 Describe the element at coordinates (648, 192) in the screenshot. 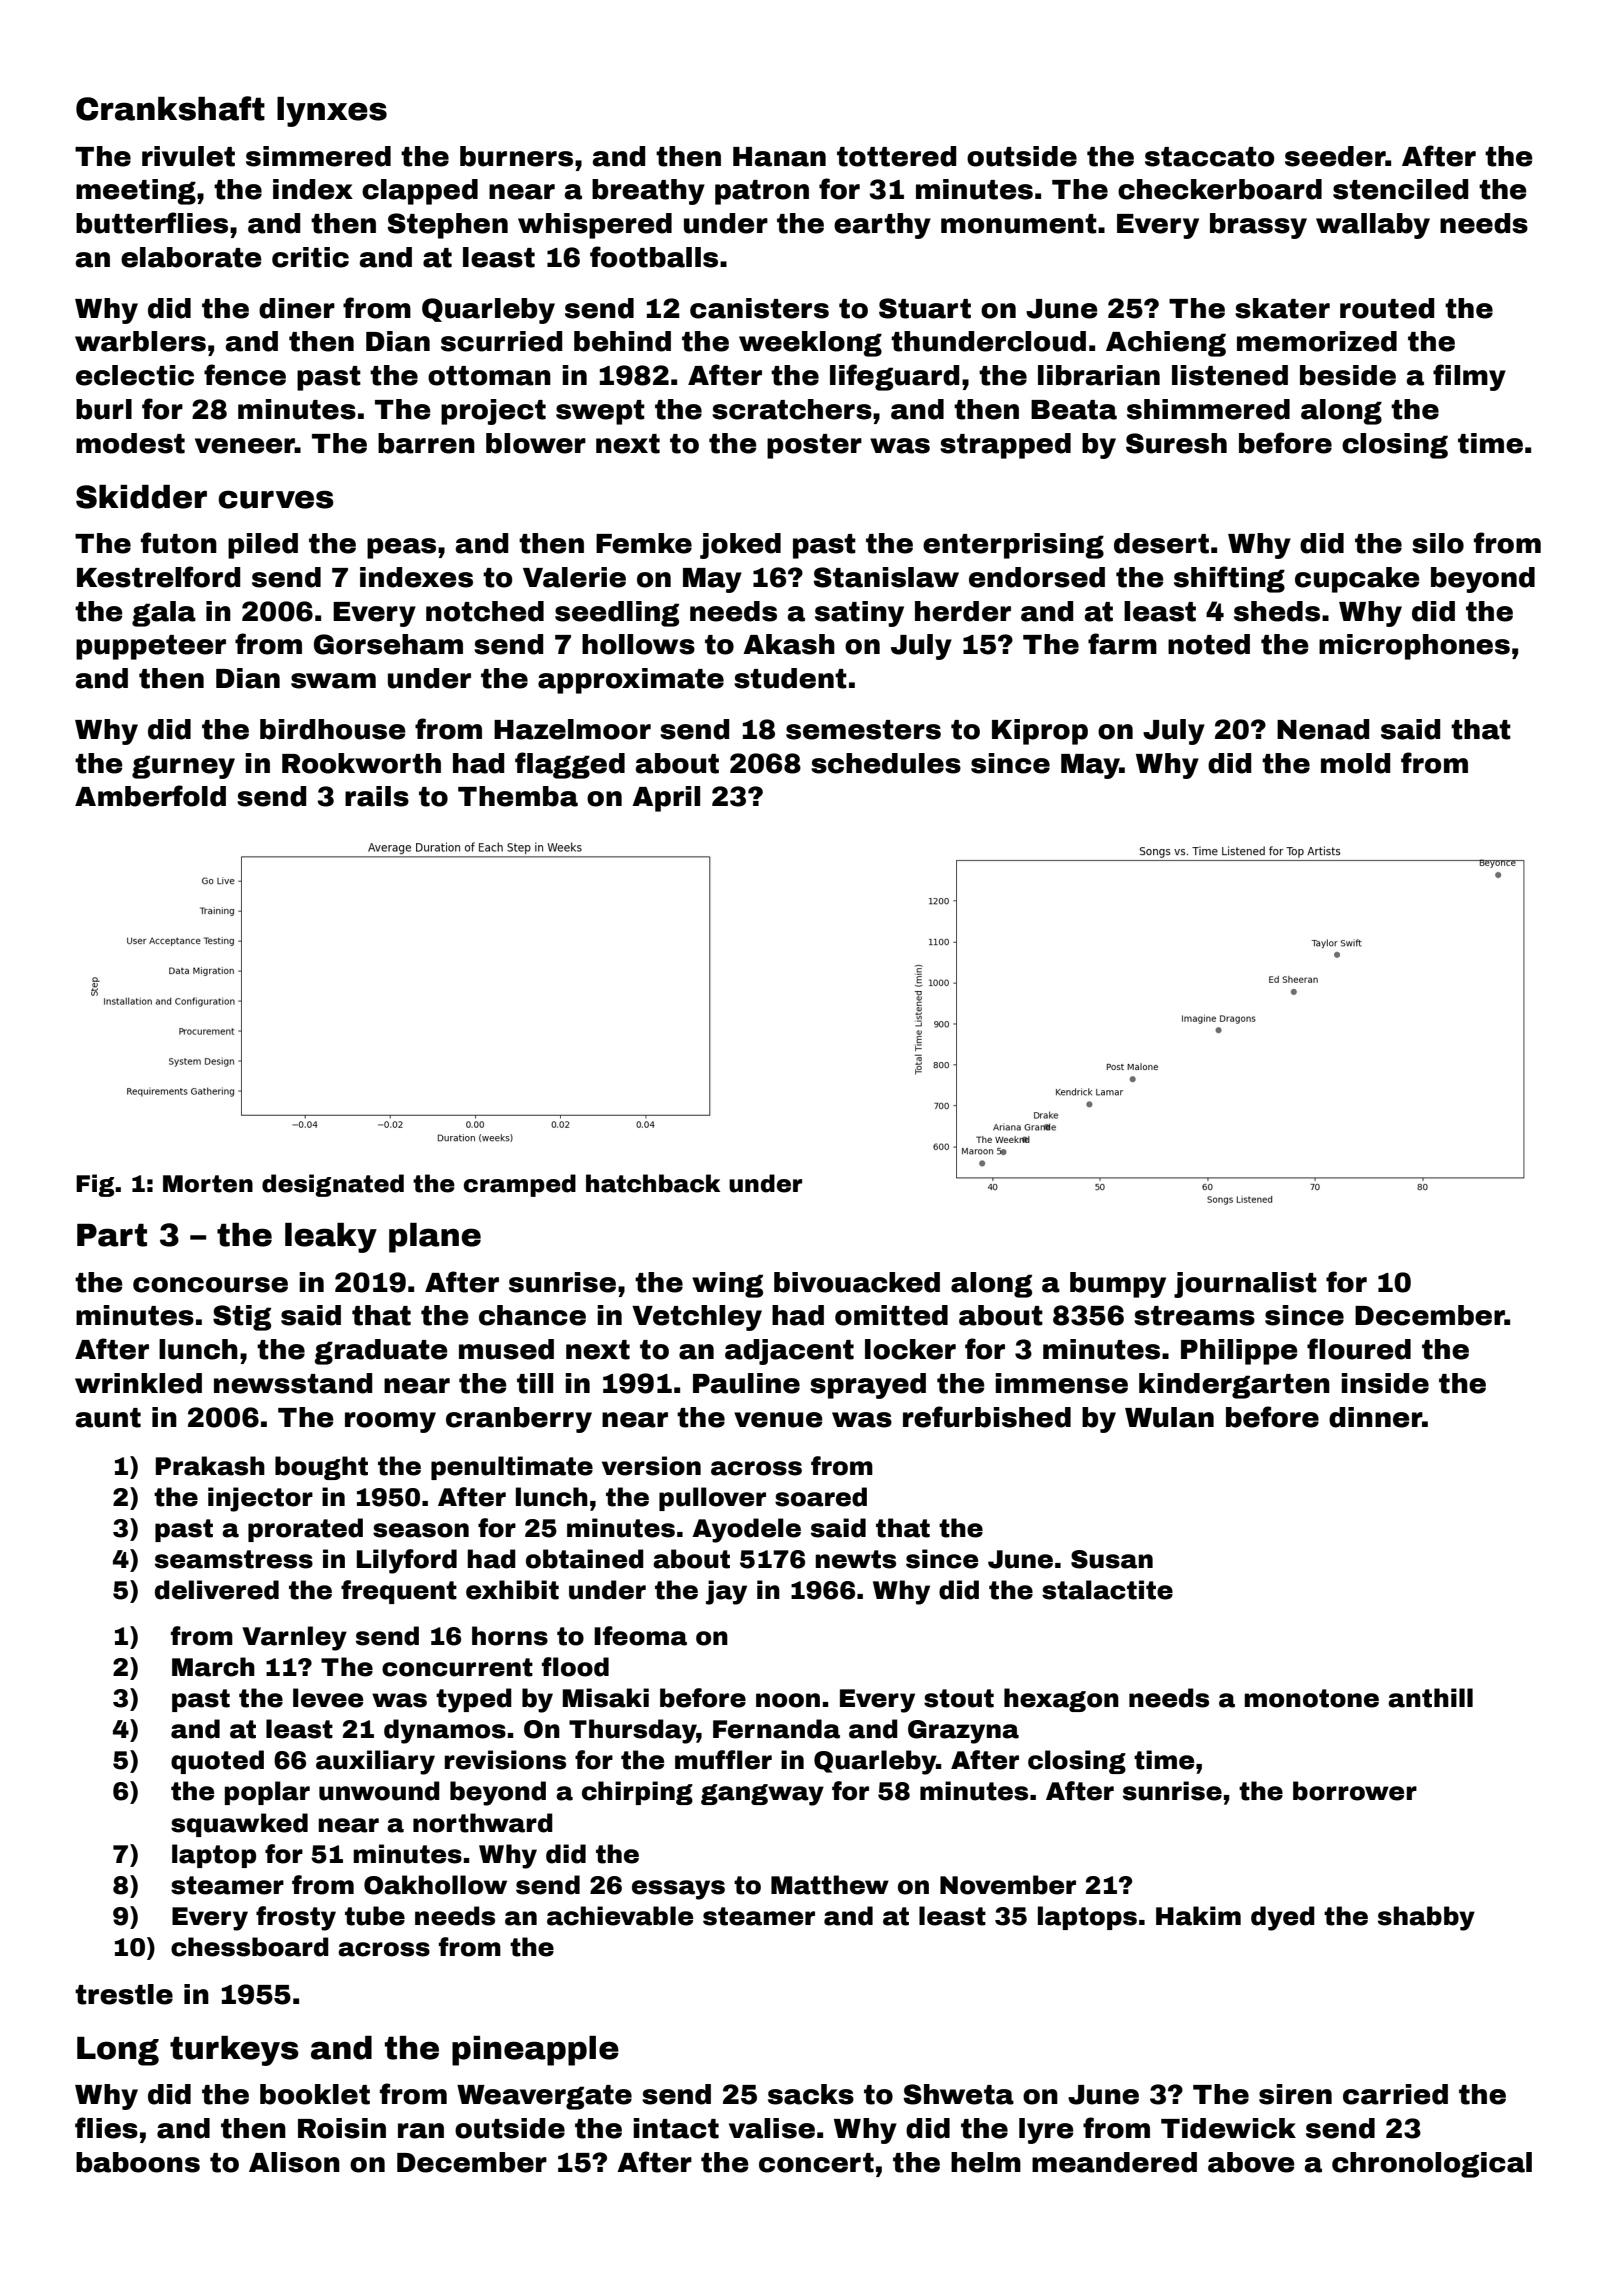

I see `breathy` at that location.
